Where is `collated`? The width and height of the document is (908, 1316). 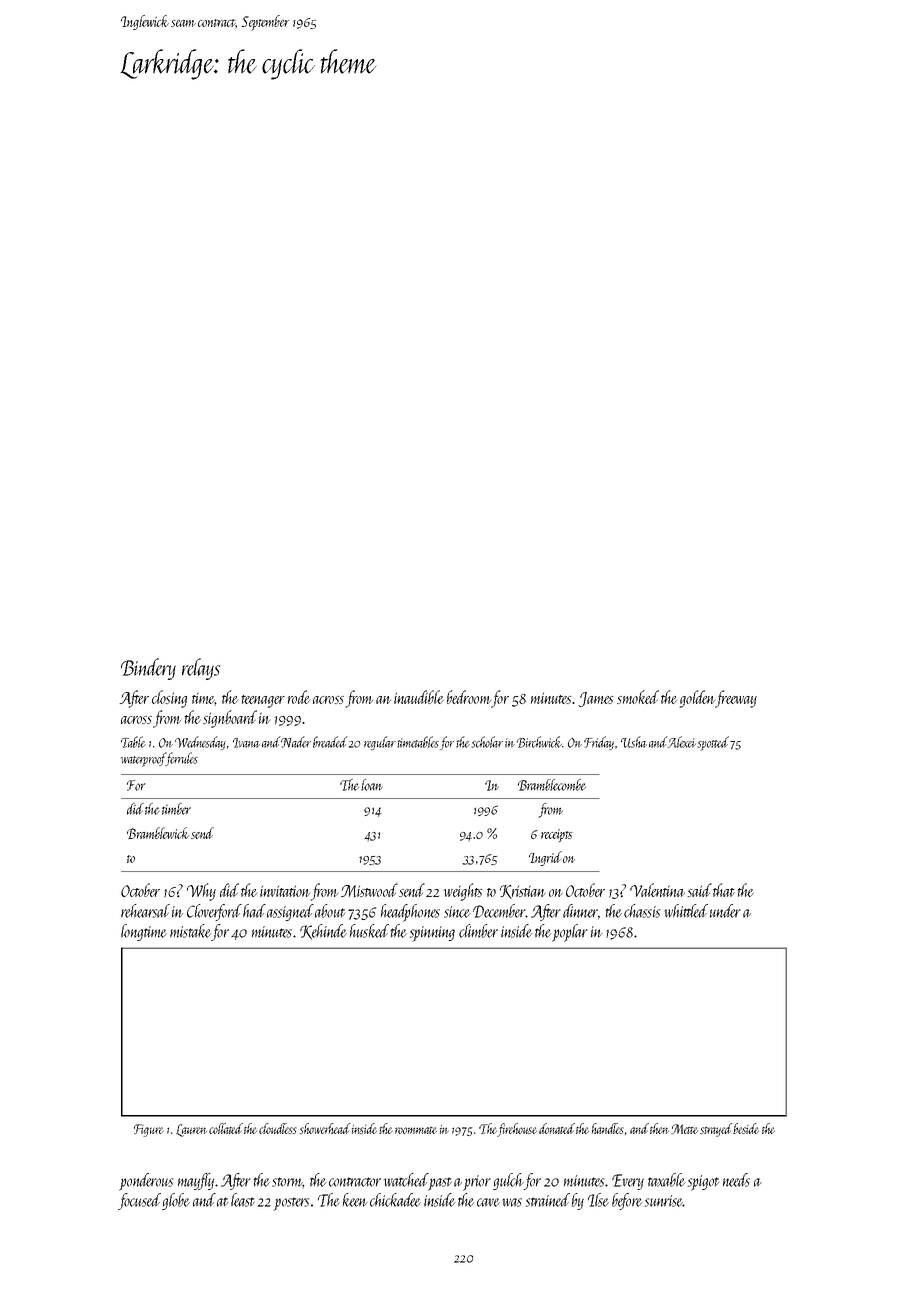 collated is located at coordinates (226, 1128).
